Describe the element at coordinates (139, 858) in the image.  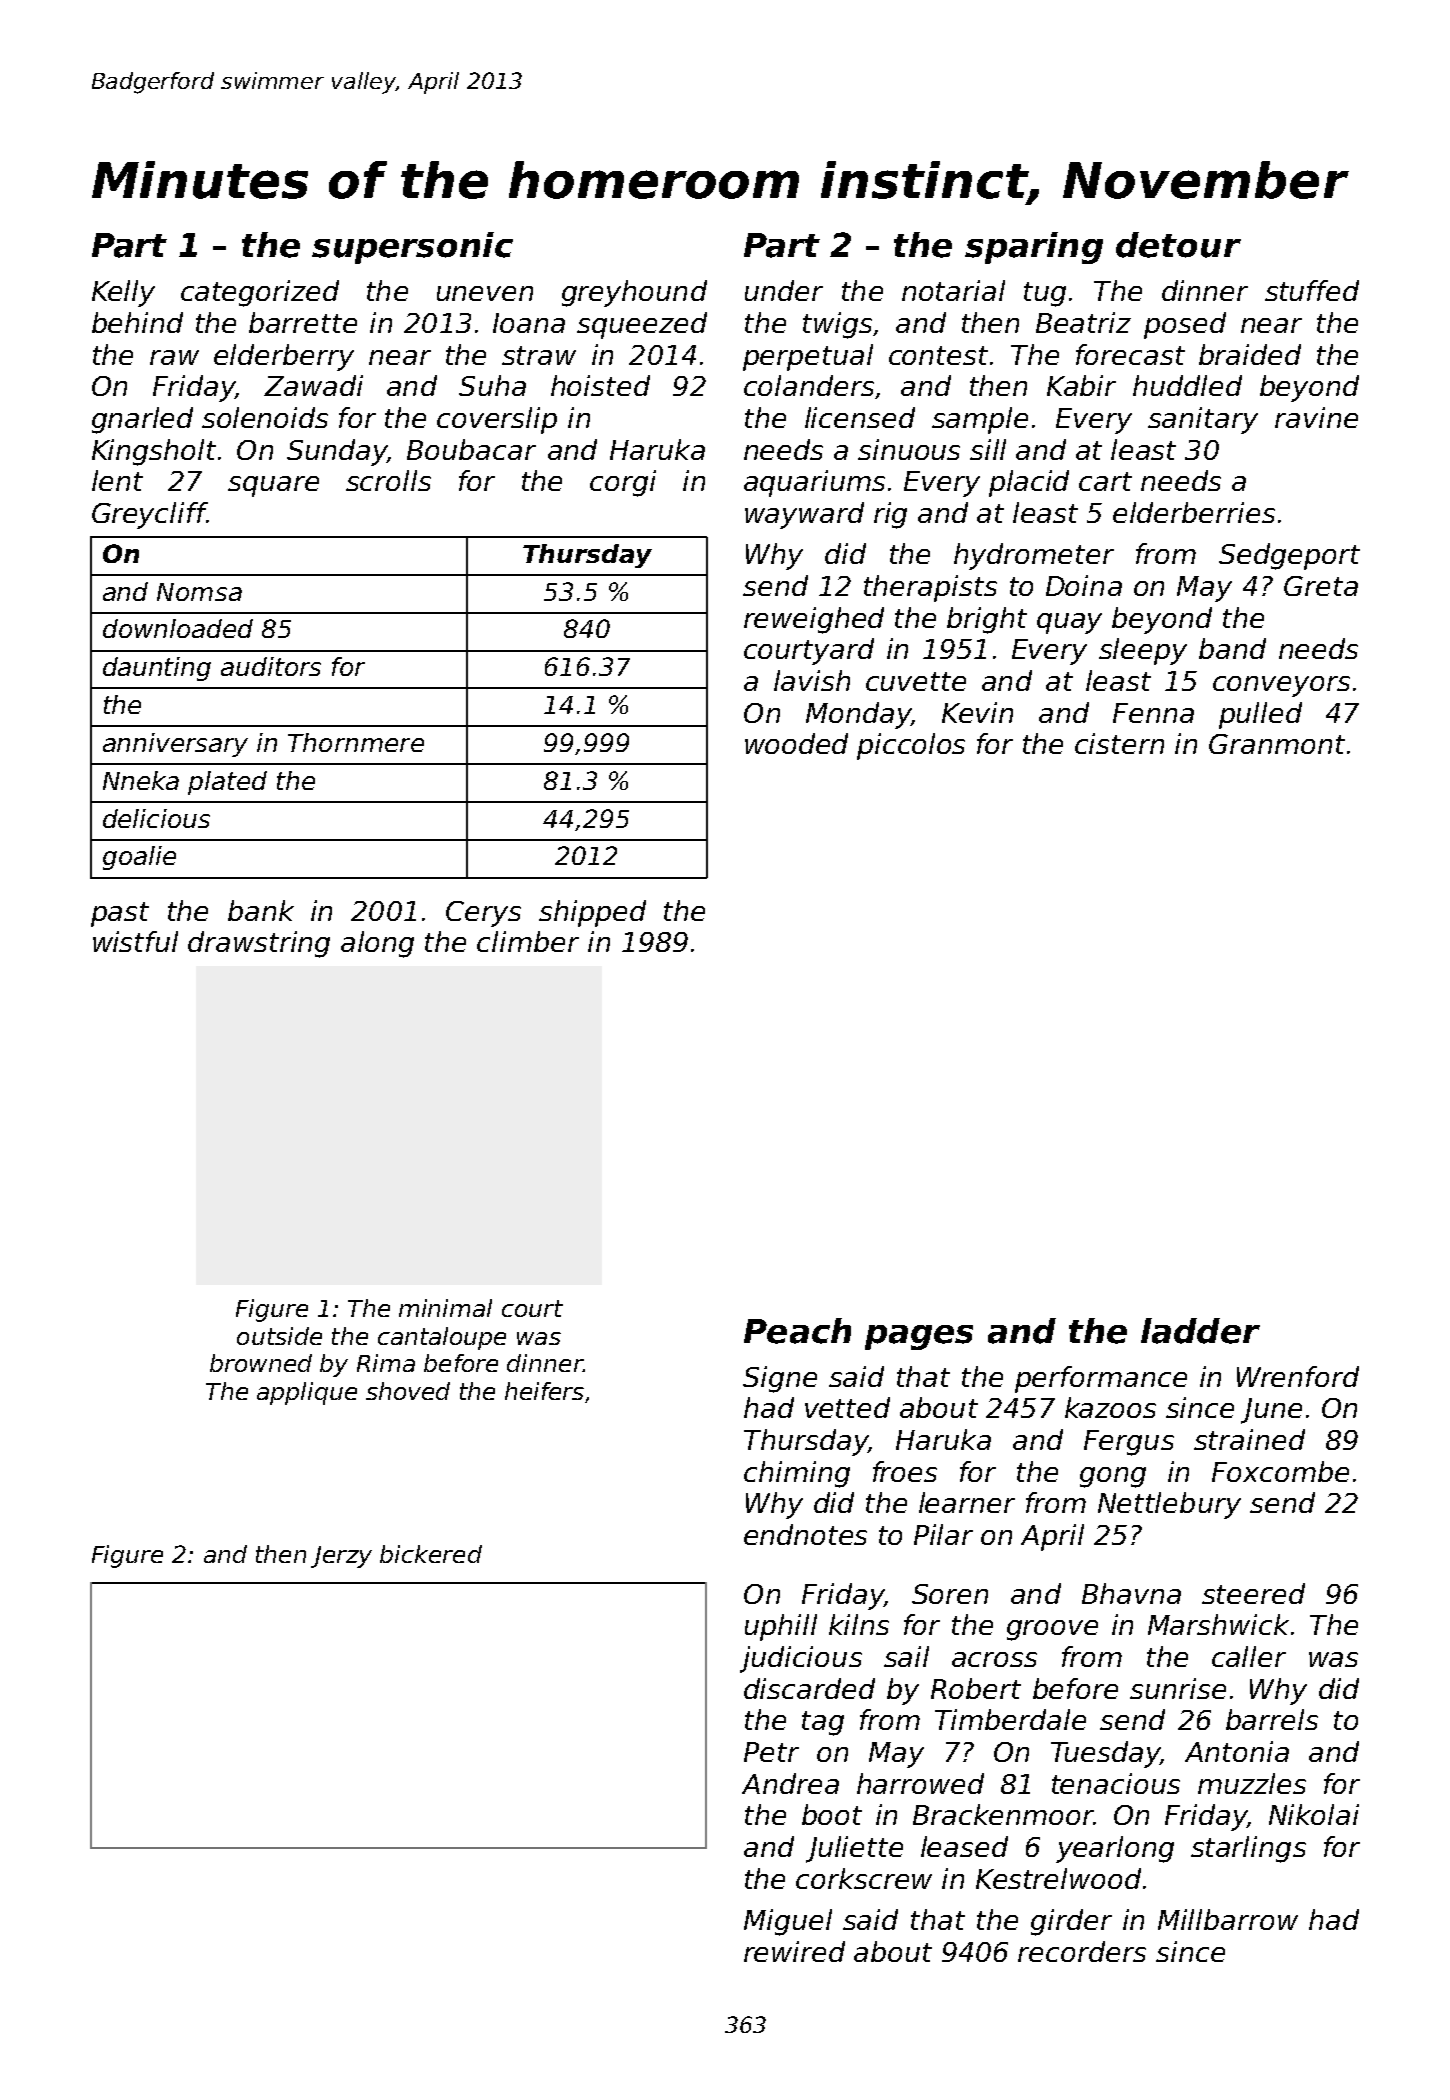
I see `goalie` at that location.
